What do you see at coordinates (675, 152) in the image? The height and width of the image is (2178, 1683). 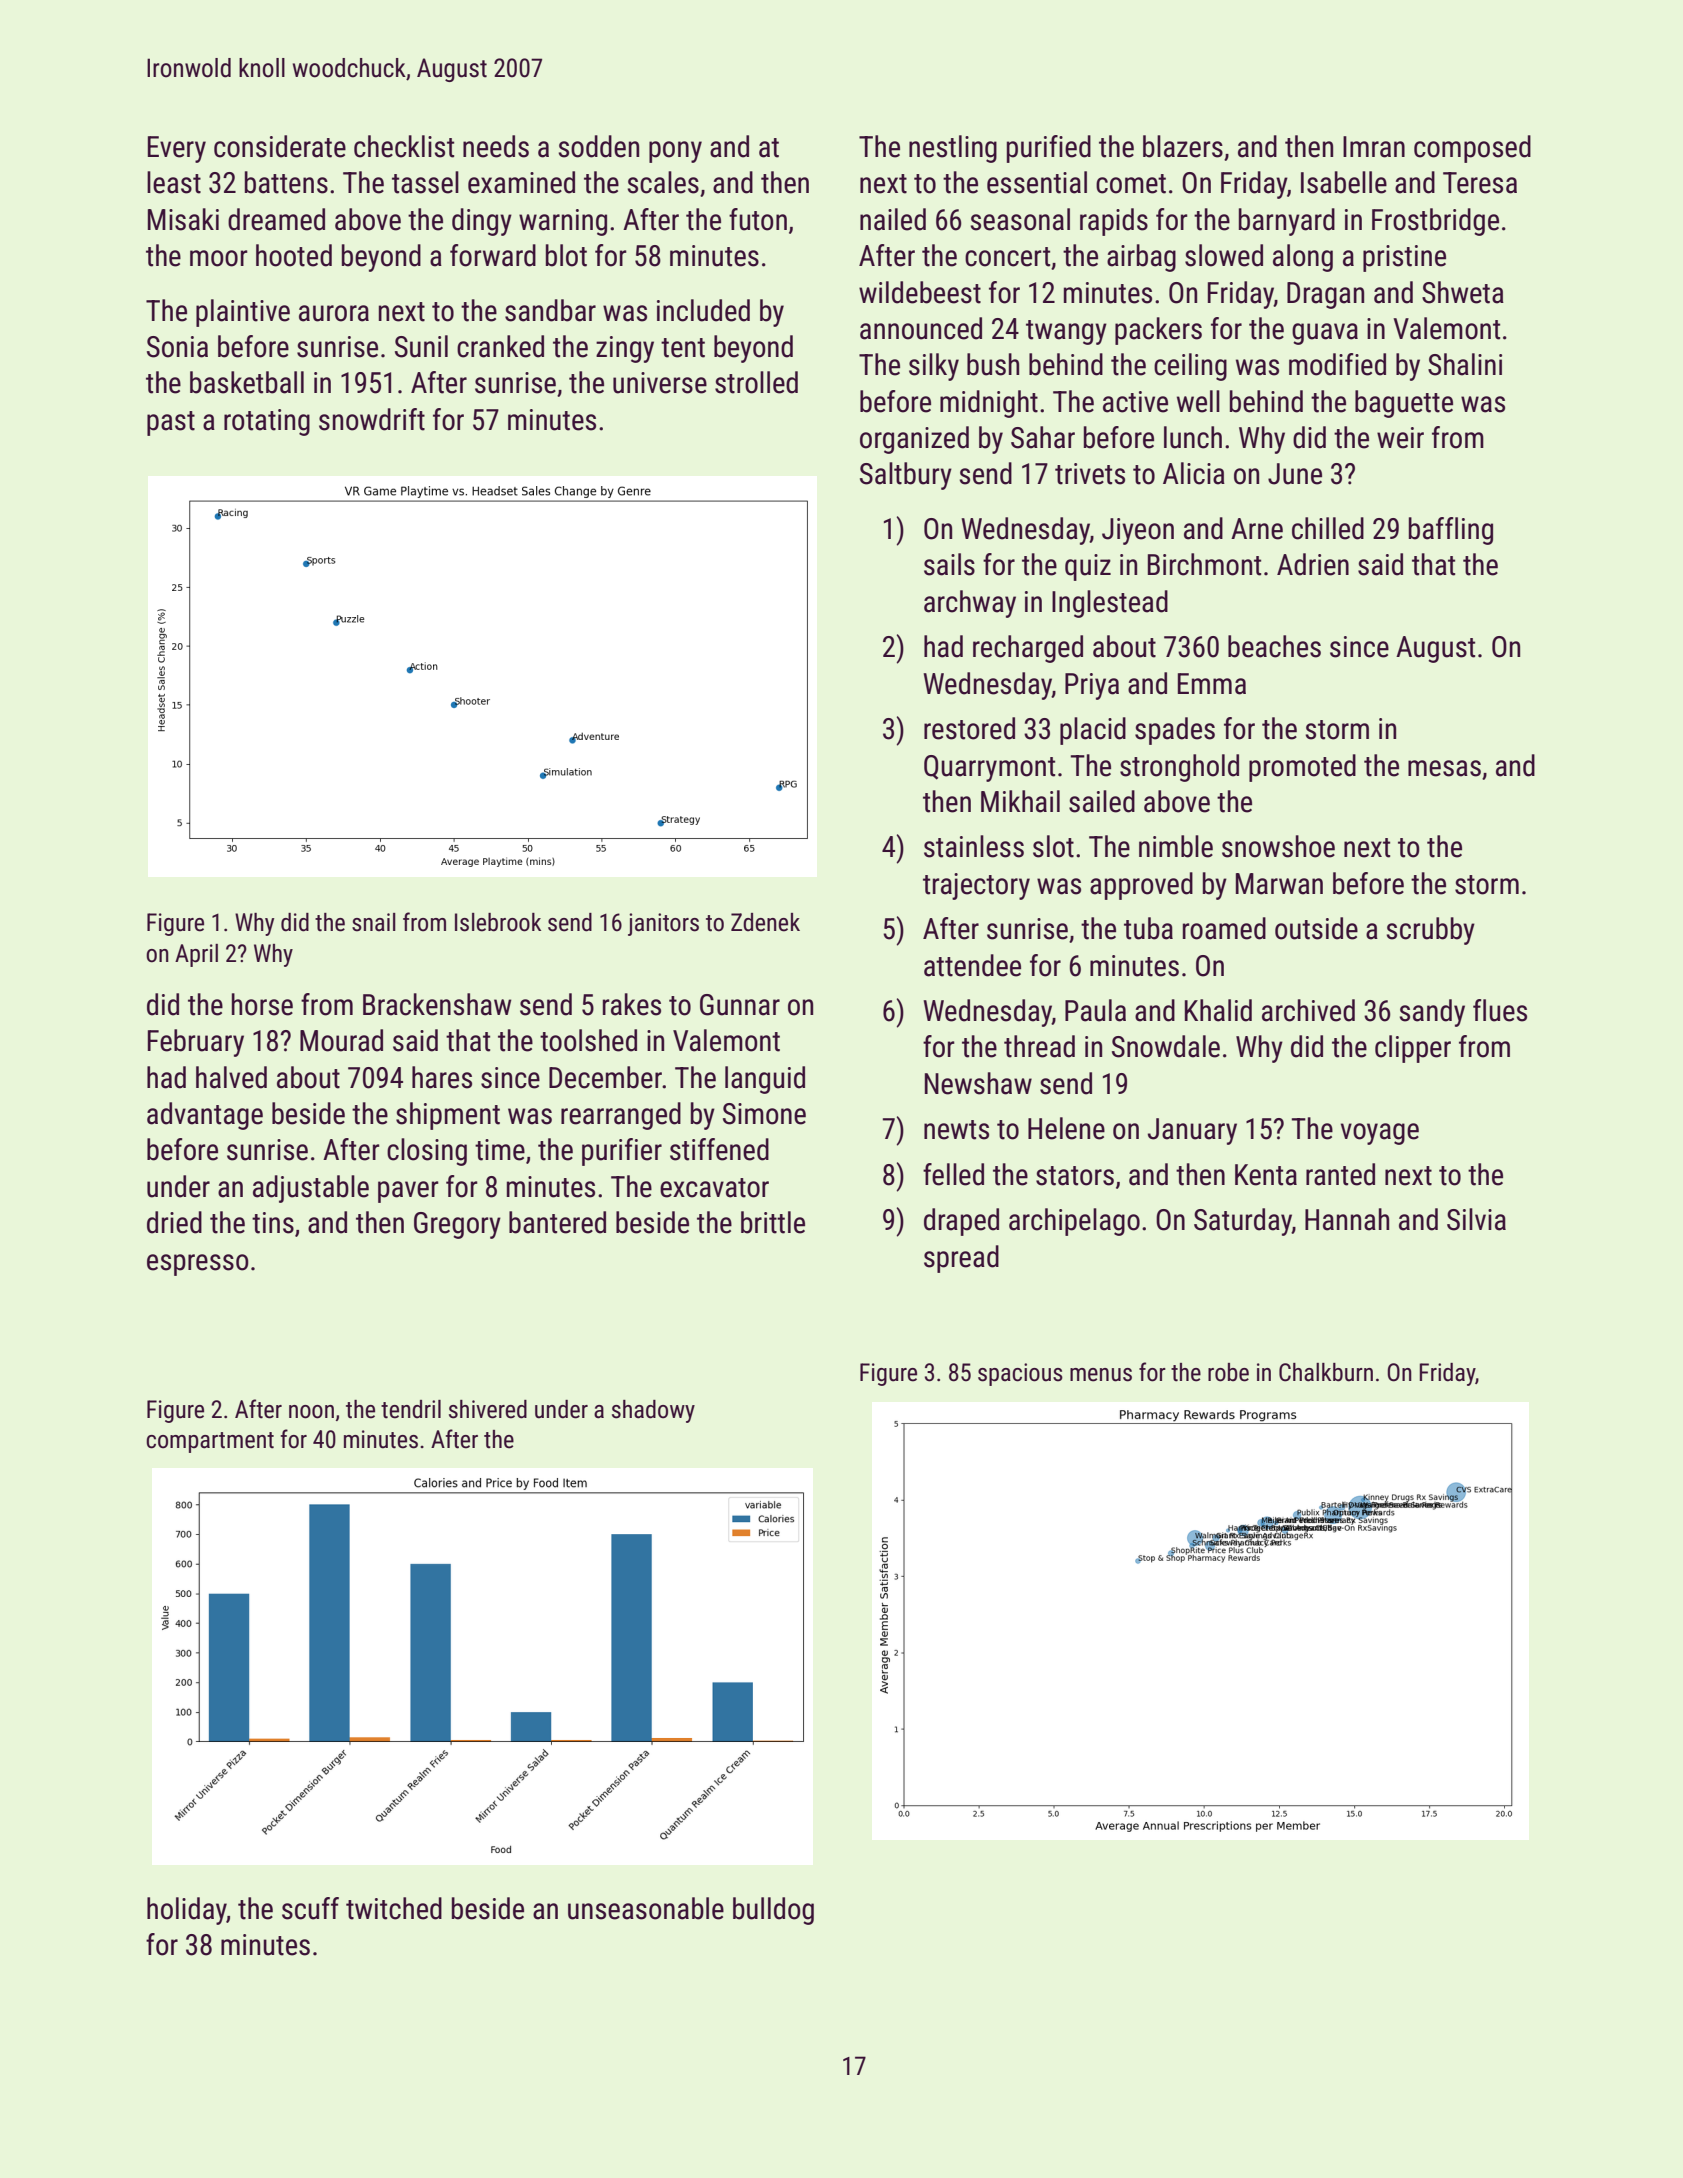 I see `pony` at bounding box center [675, 152].
